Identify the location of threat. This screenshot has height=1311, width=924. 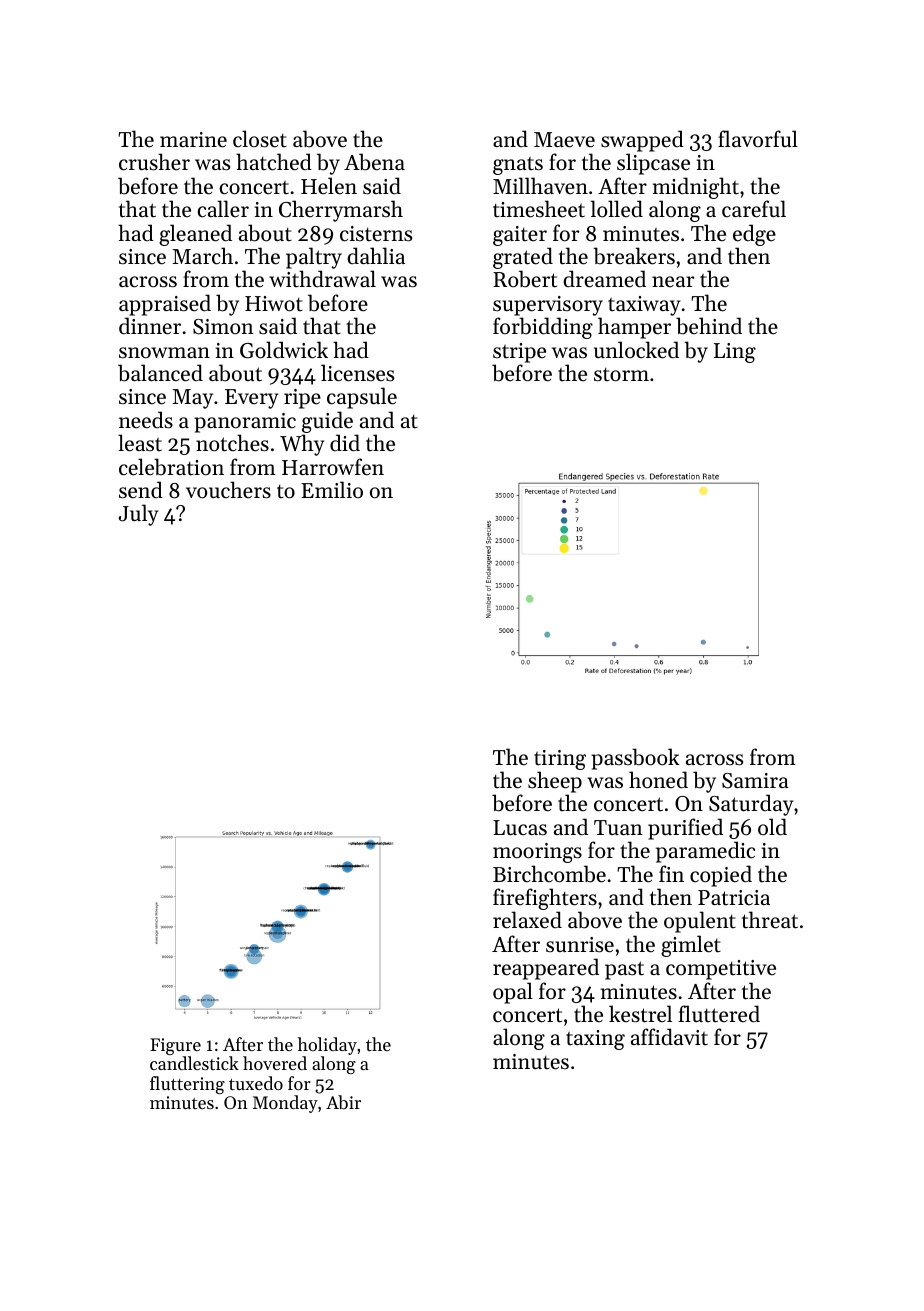
(770, 920).
